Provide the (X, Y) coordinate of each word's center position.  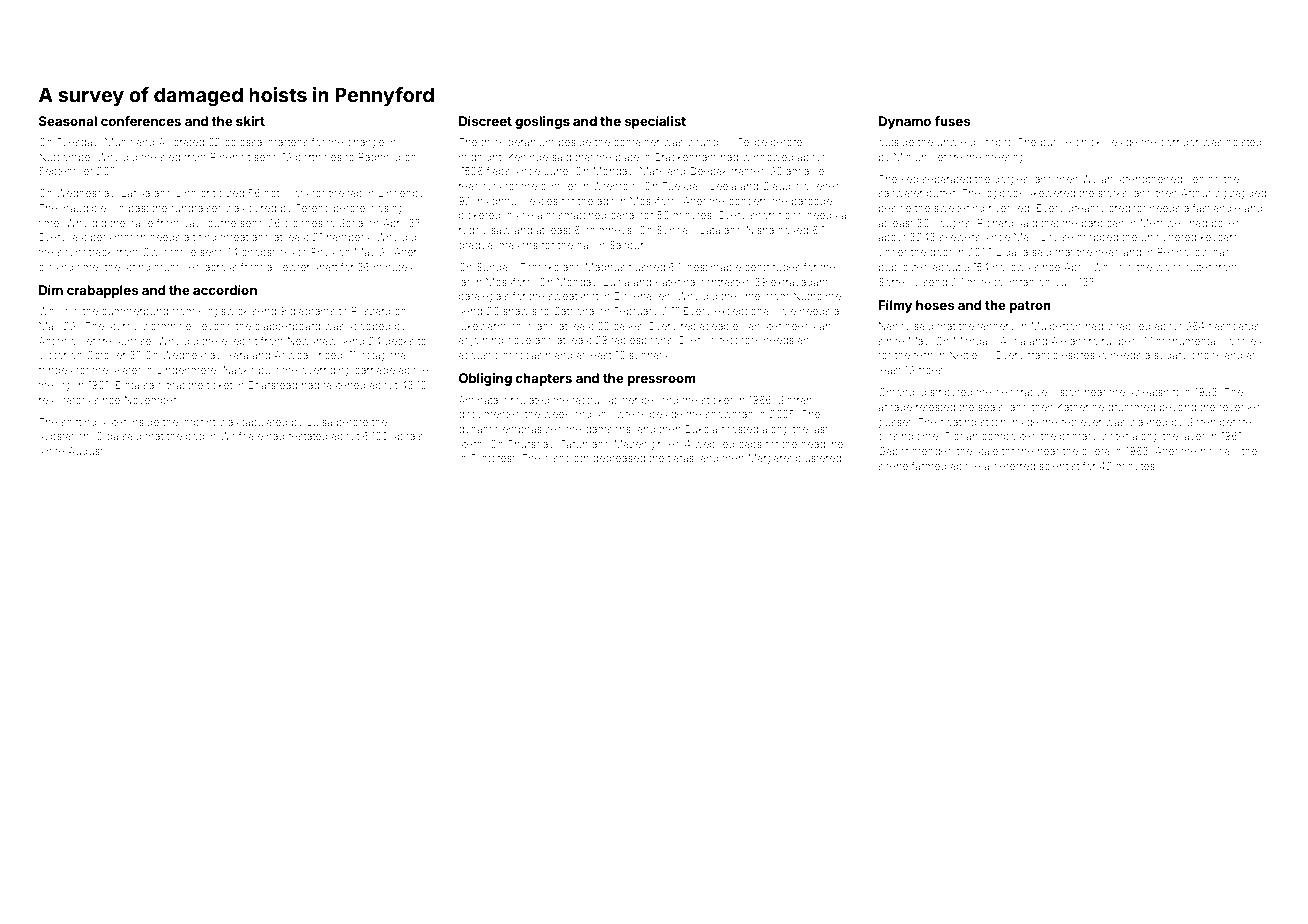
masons (518, 246)
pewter (293, 268)
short (763, 215)
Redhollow (1183, 252)
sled (170, 157)
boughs (951, 224)
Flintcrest (493, 458)
